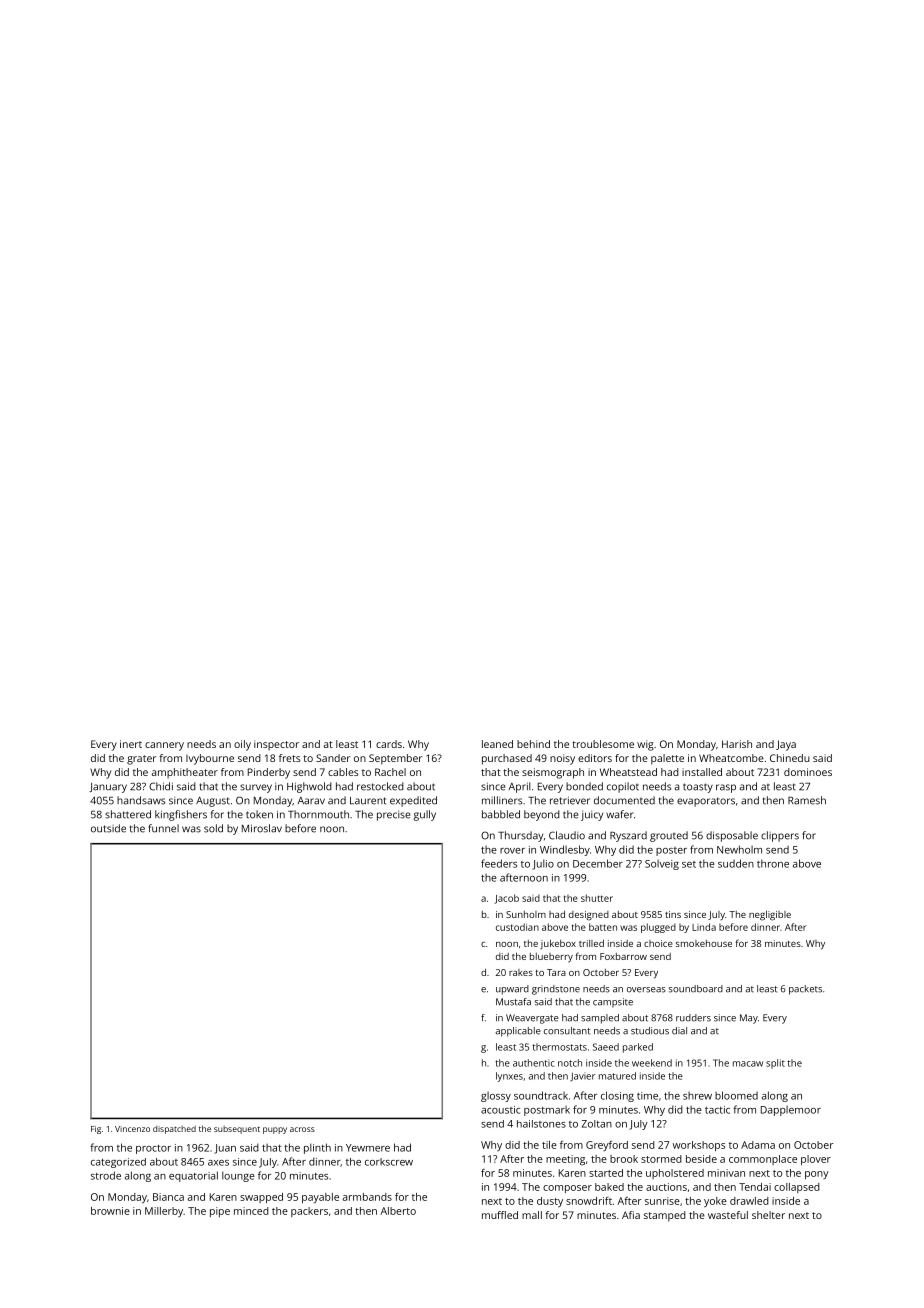  I want to click on custodian, so click(517, 927).
